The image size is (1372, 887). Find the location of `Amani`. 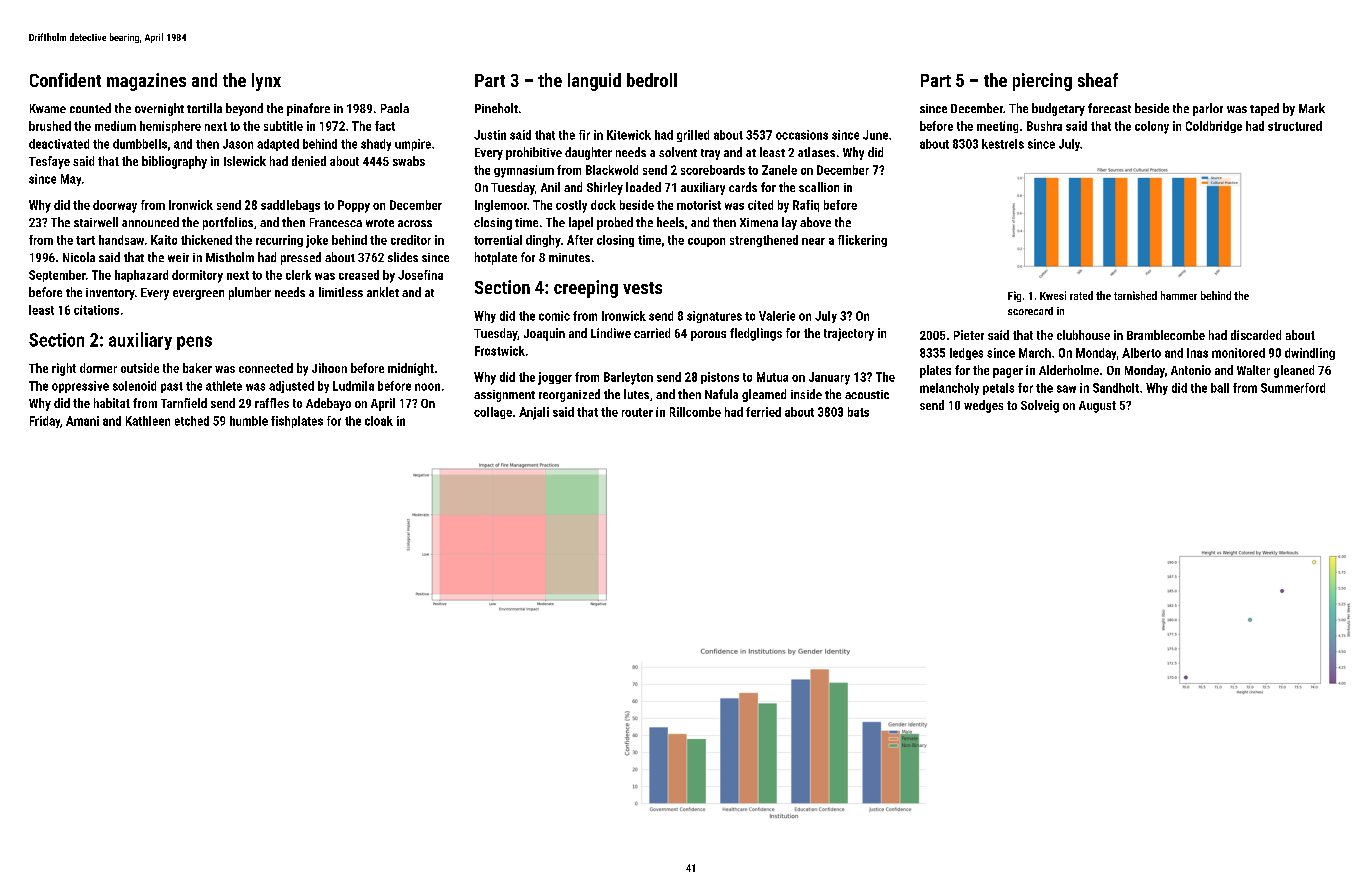

Amani is located at coordinates (82, 421).
